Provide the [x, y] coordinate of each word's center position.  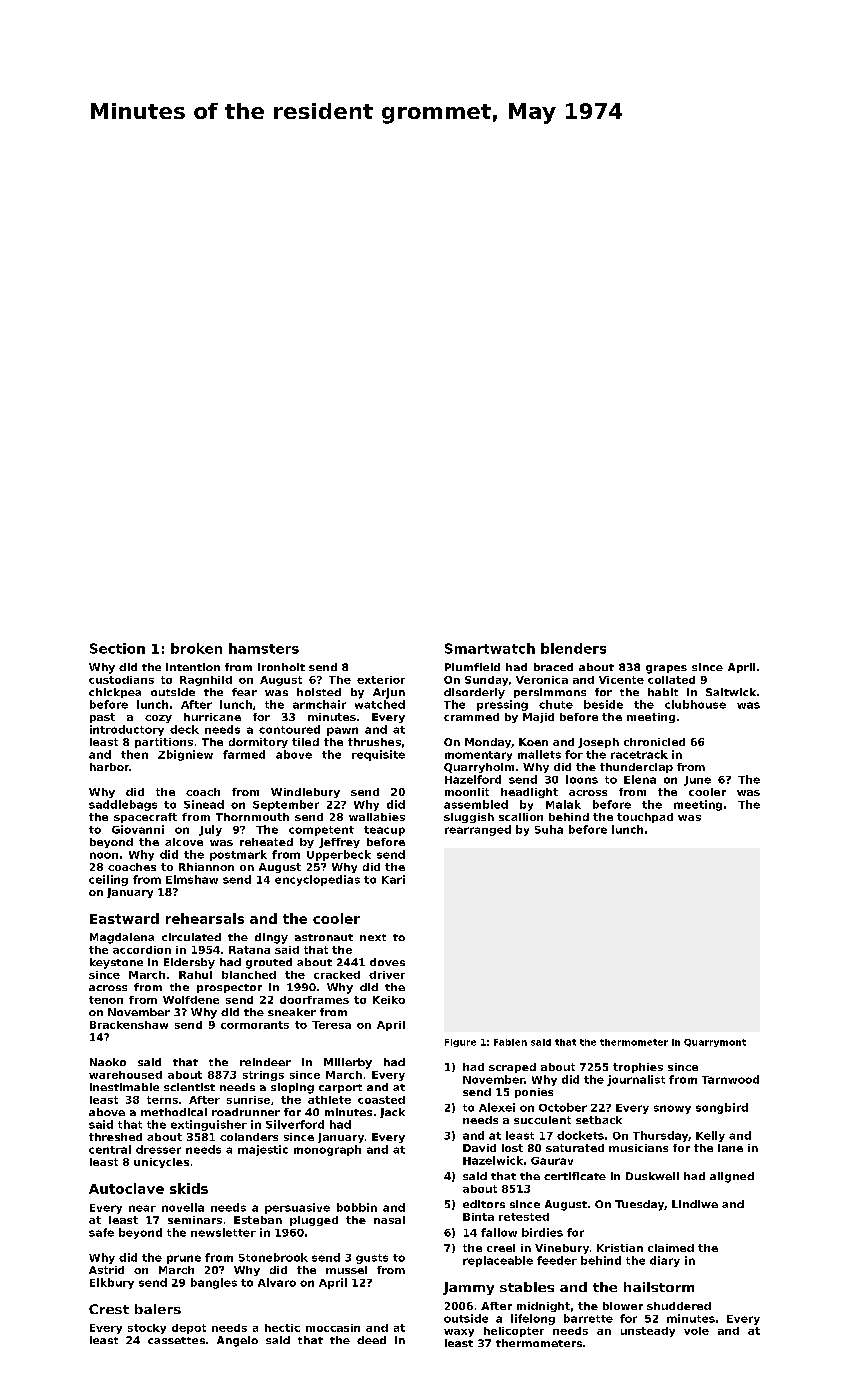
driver [387, 975]
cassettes [176, 1340]
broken [196, 648]
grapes [666, 669]
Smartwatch [490, 648]
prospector [229, 988]
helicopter [514, 1332]
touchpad [645, 818]
